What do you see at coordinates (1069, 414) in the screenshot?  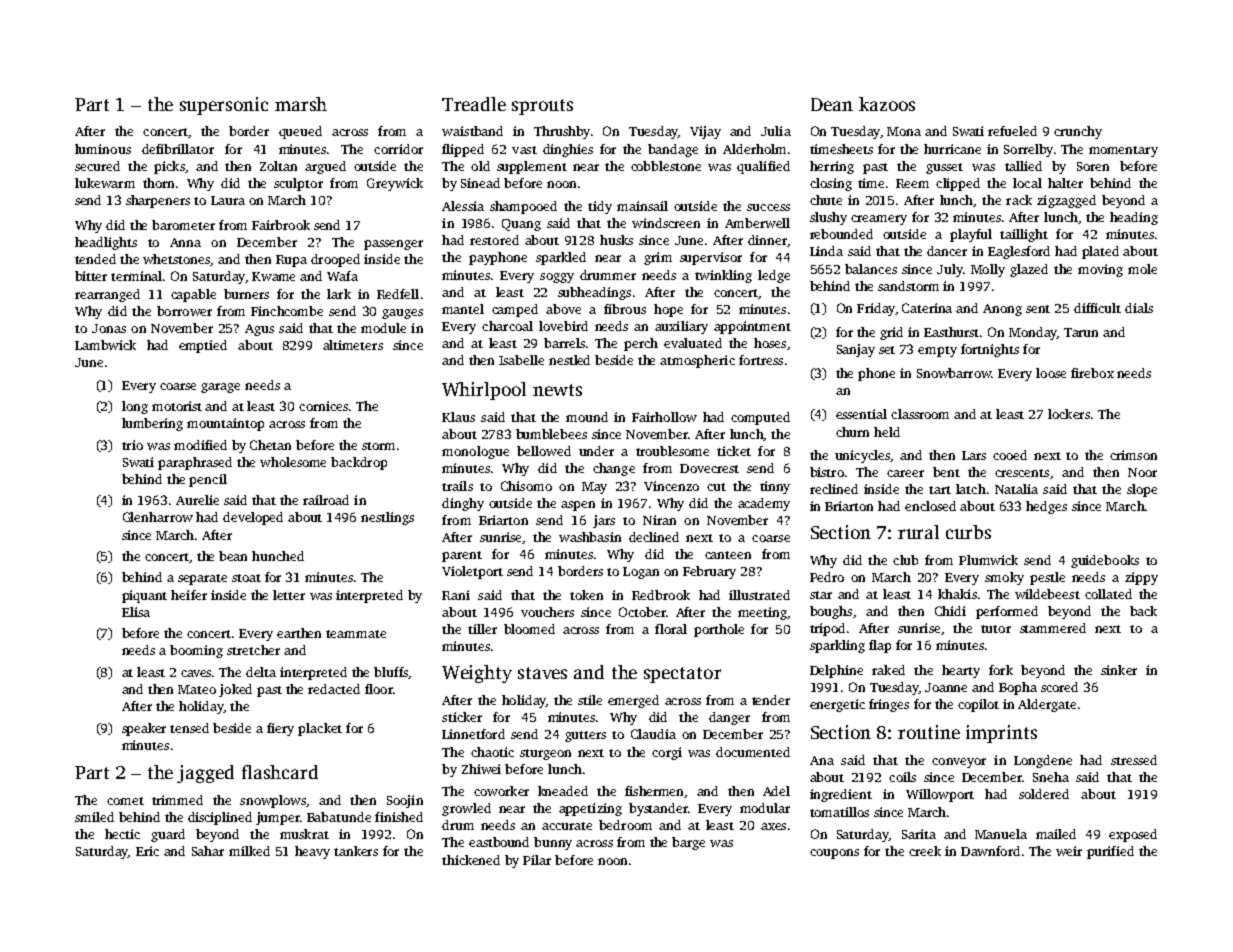 I see `lockers` at bounding box center [1069, 414].
